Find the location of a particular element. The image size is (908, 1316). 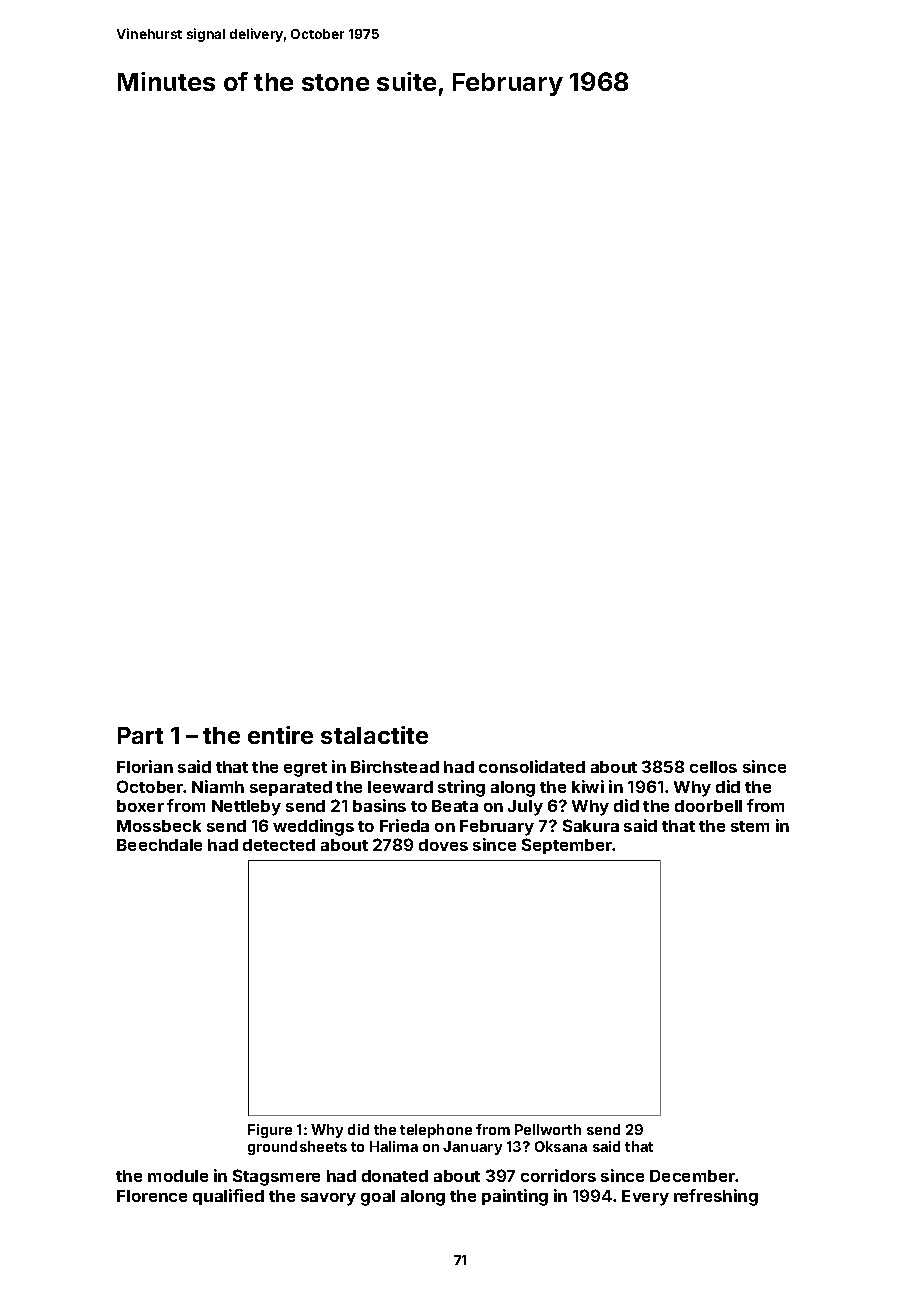

Pellworth is located at coordinates (548, 1129).
